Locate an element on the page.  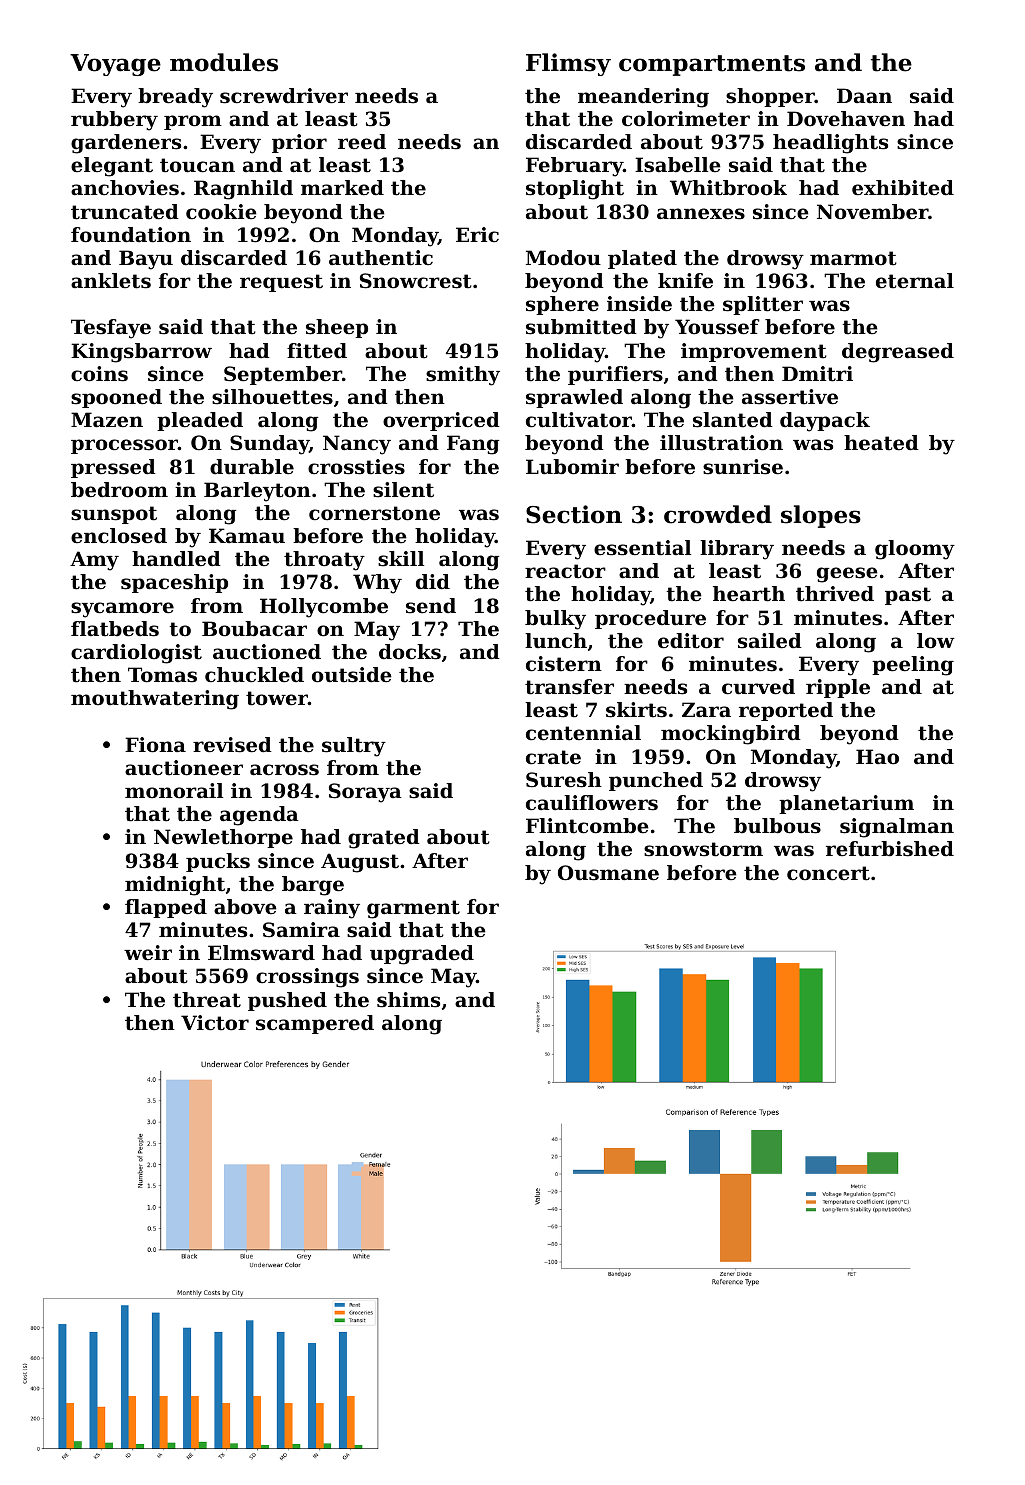
Flimsy is located at coordinates (568, 64).
